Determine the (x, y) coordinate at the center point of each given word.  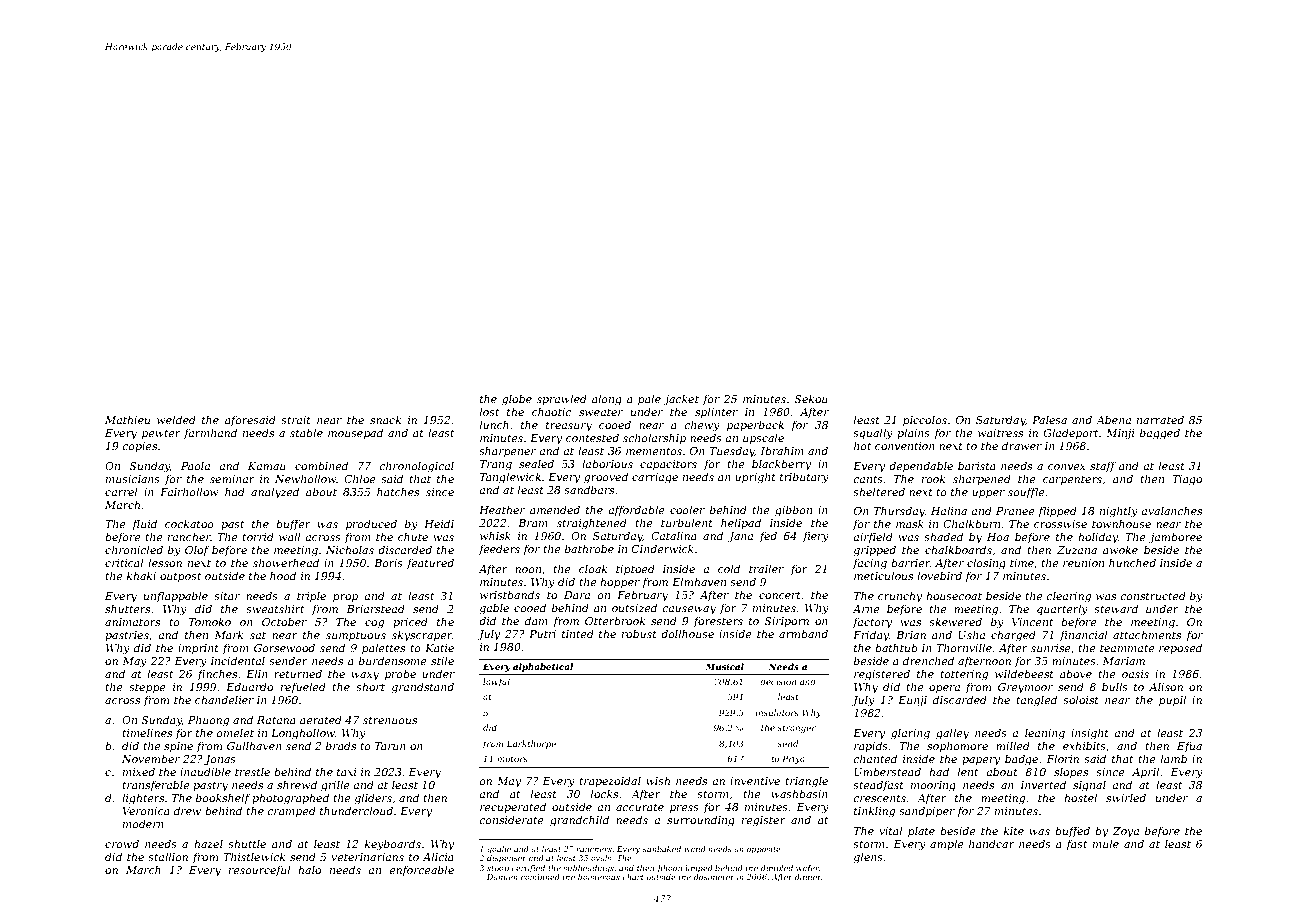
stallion (168, 856)
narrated (1160, 419)
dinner (808, 877)
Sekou (811, 398)
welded (176, 419)
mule (1106, 843)
